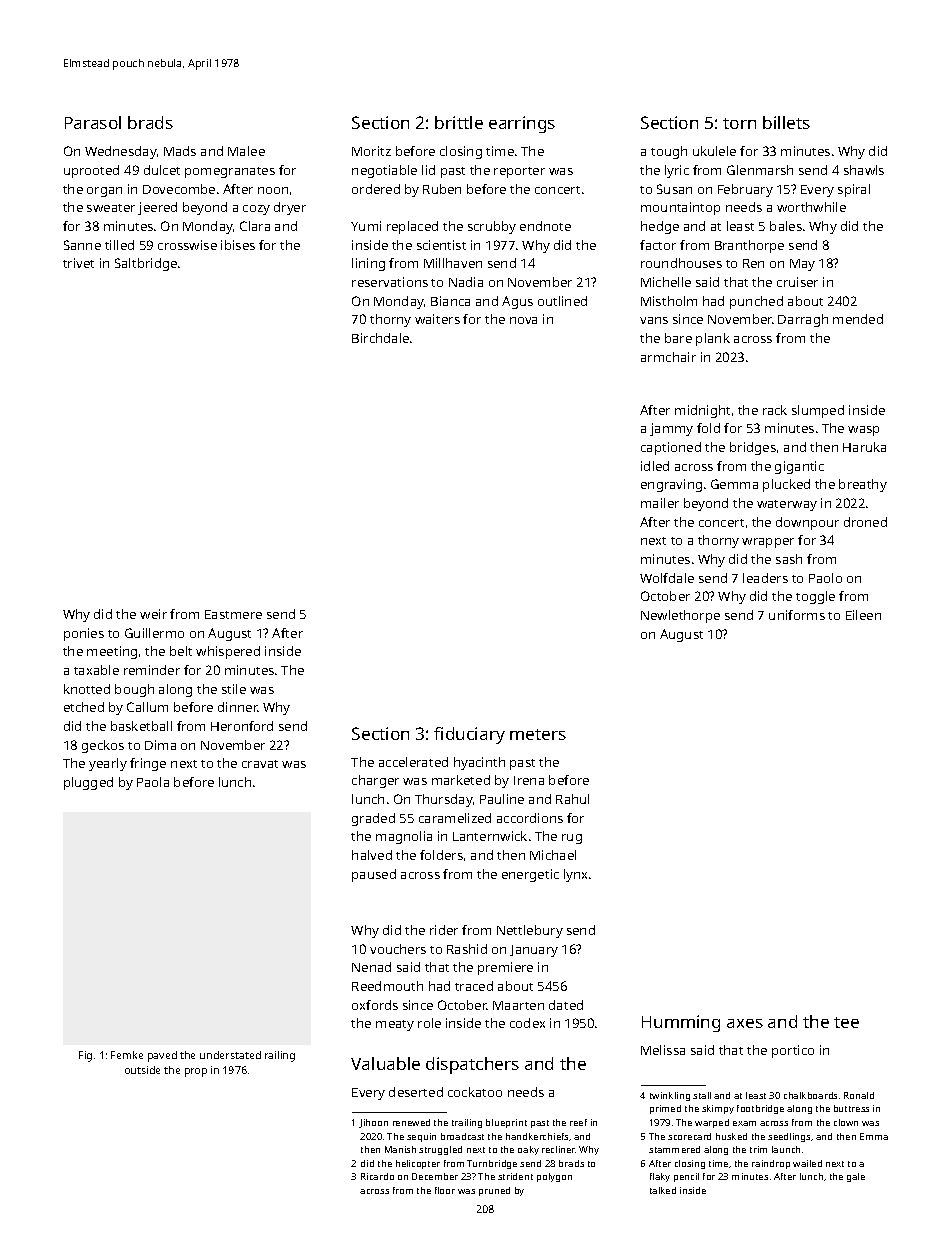  Describe the element at coordinates (663, 1190) in the screenshot. I see `talked` at that location.
